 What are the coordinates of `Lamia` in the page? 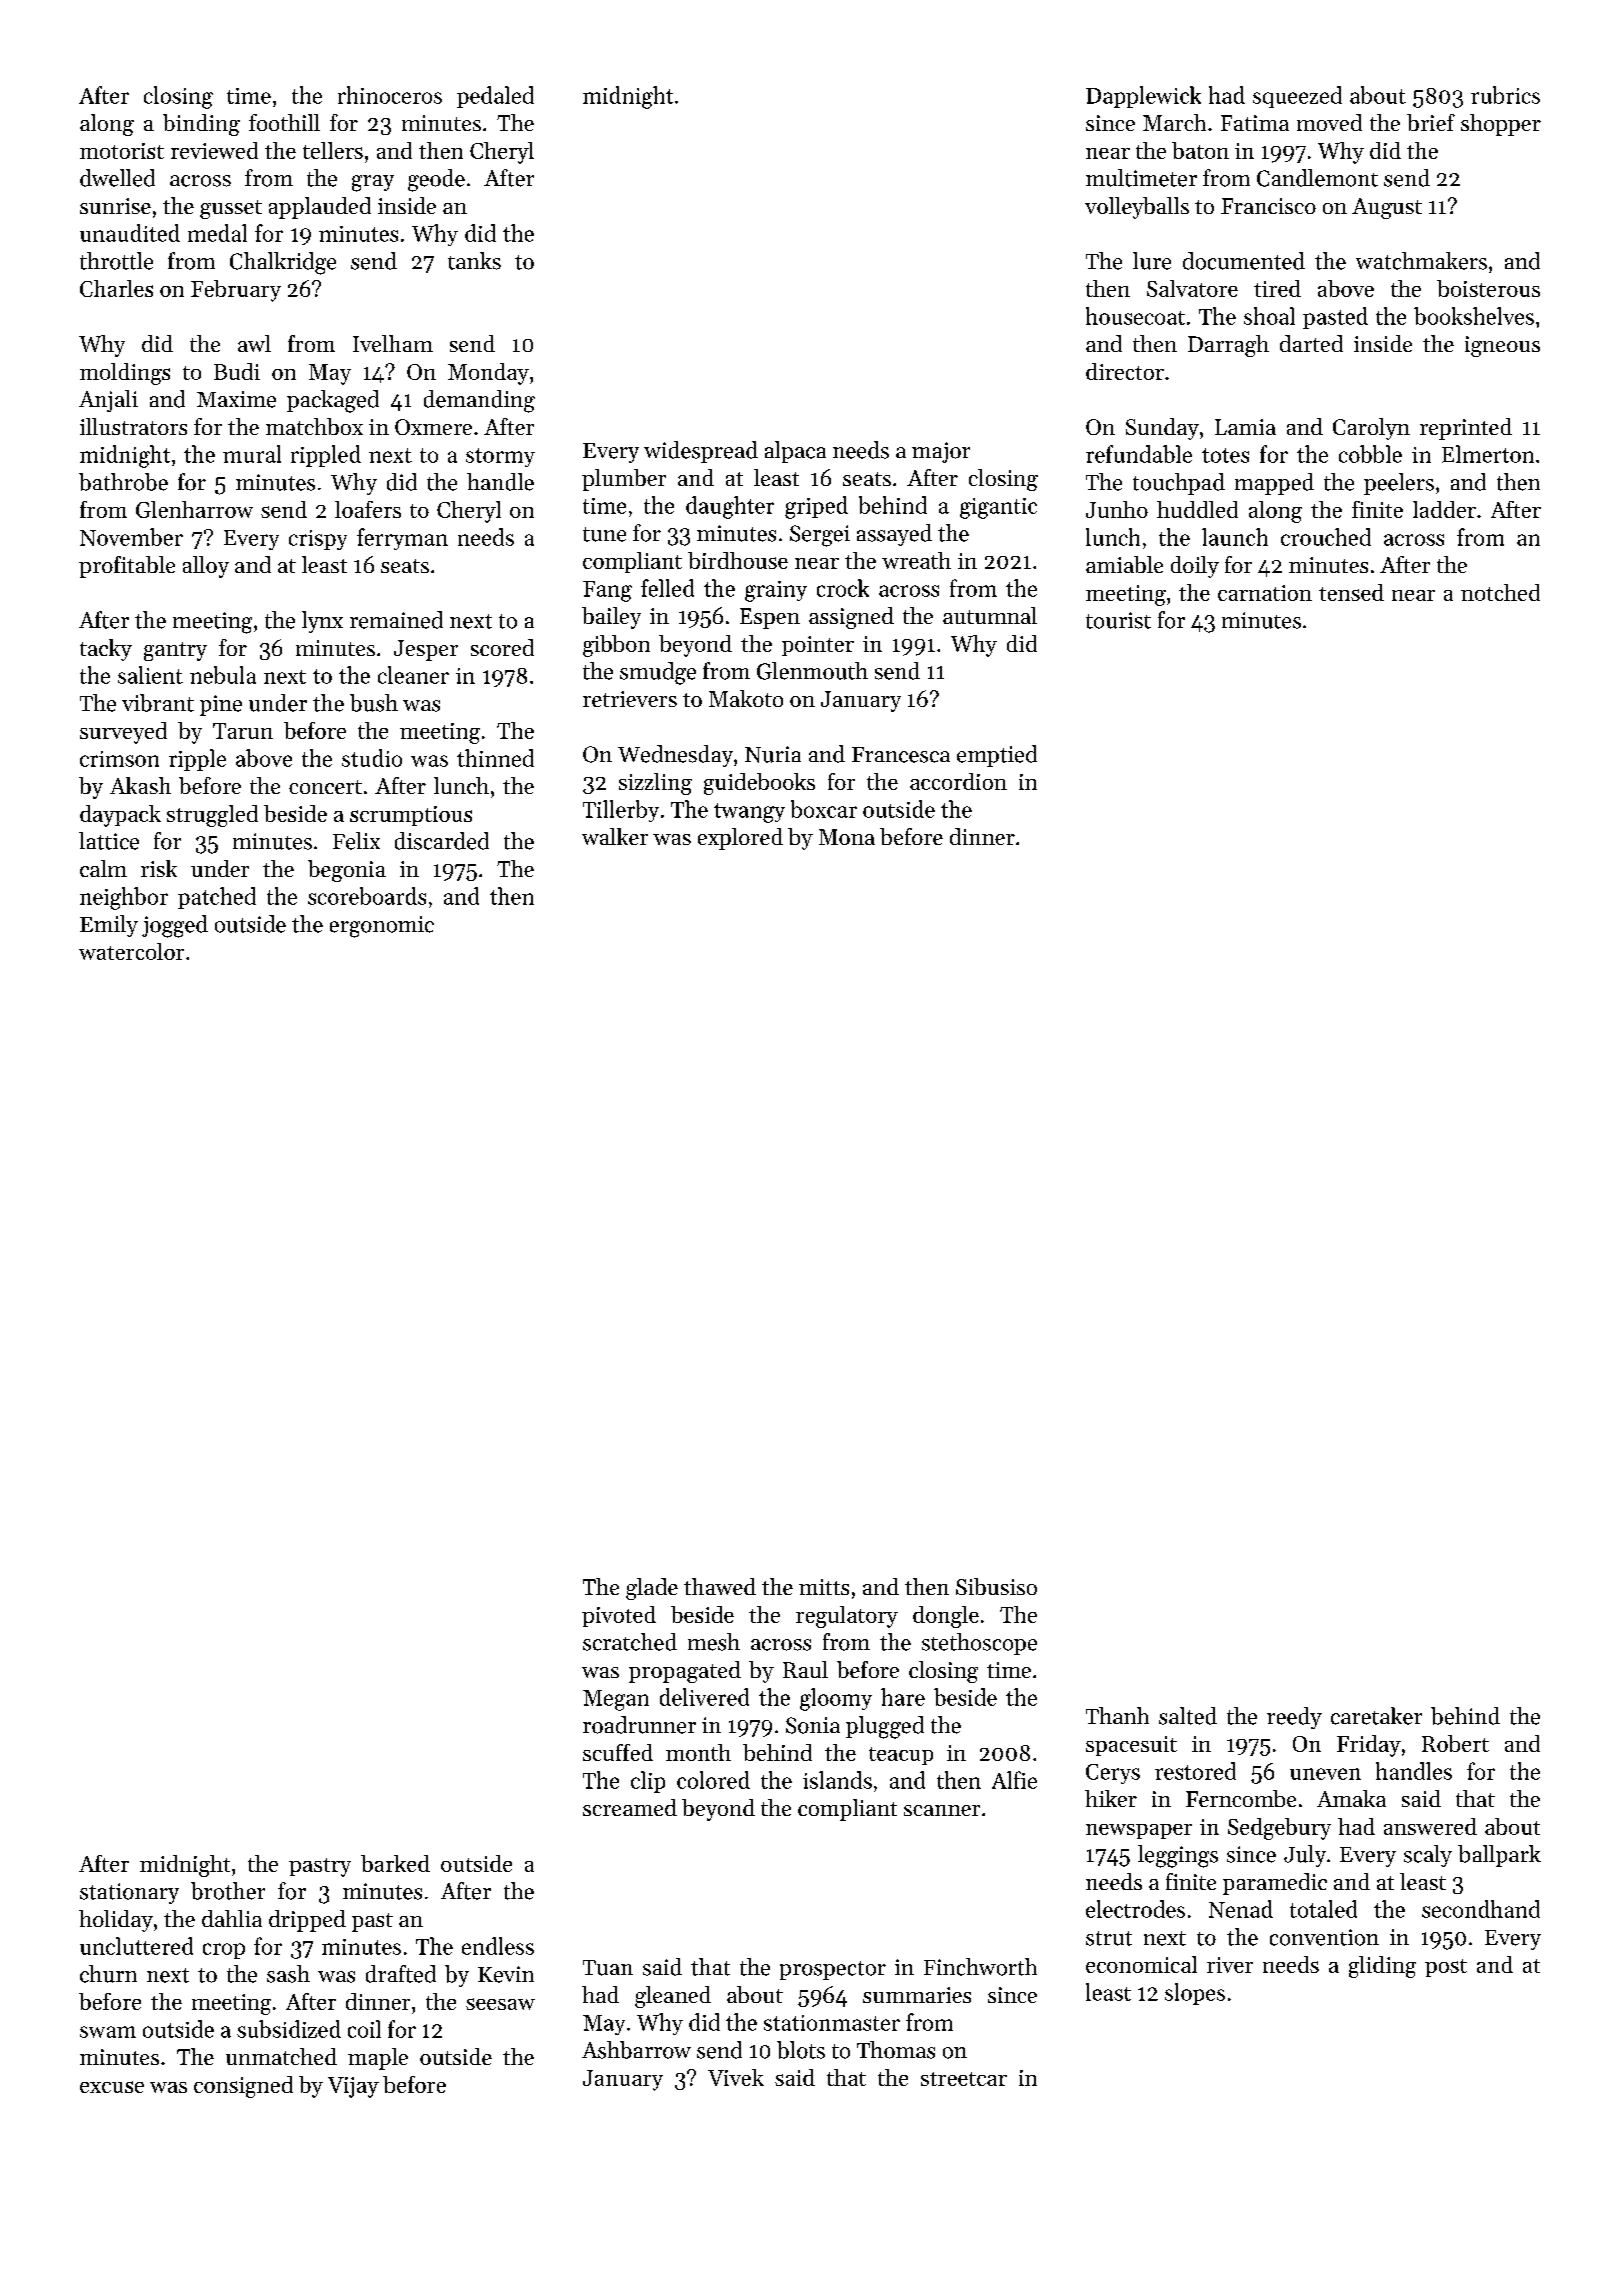 It's located at (1245, 427).
